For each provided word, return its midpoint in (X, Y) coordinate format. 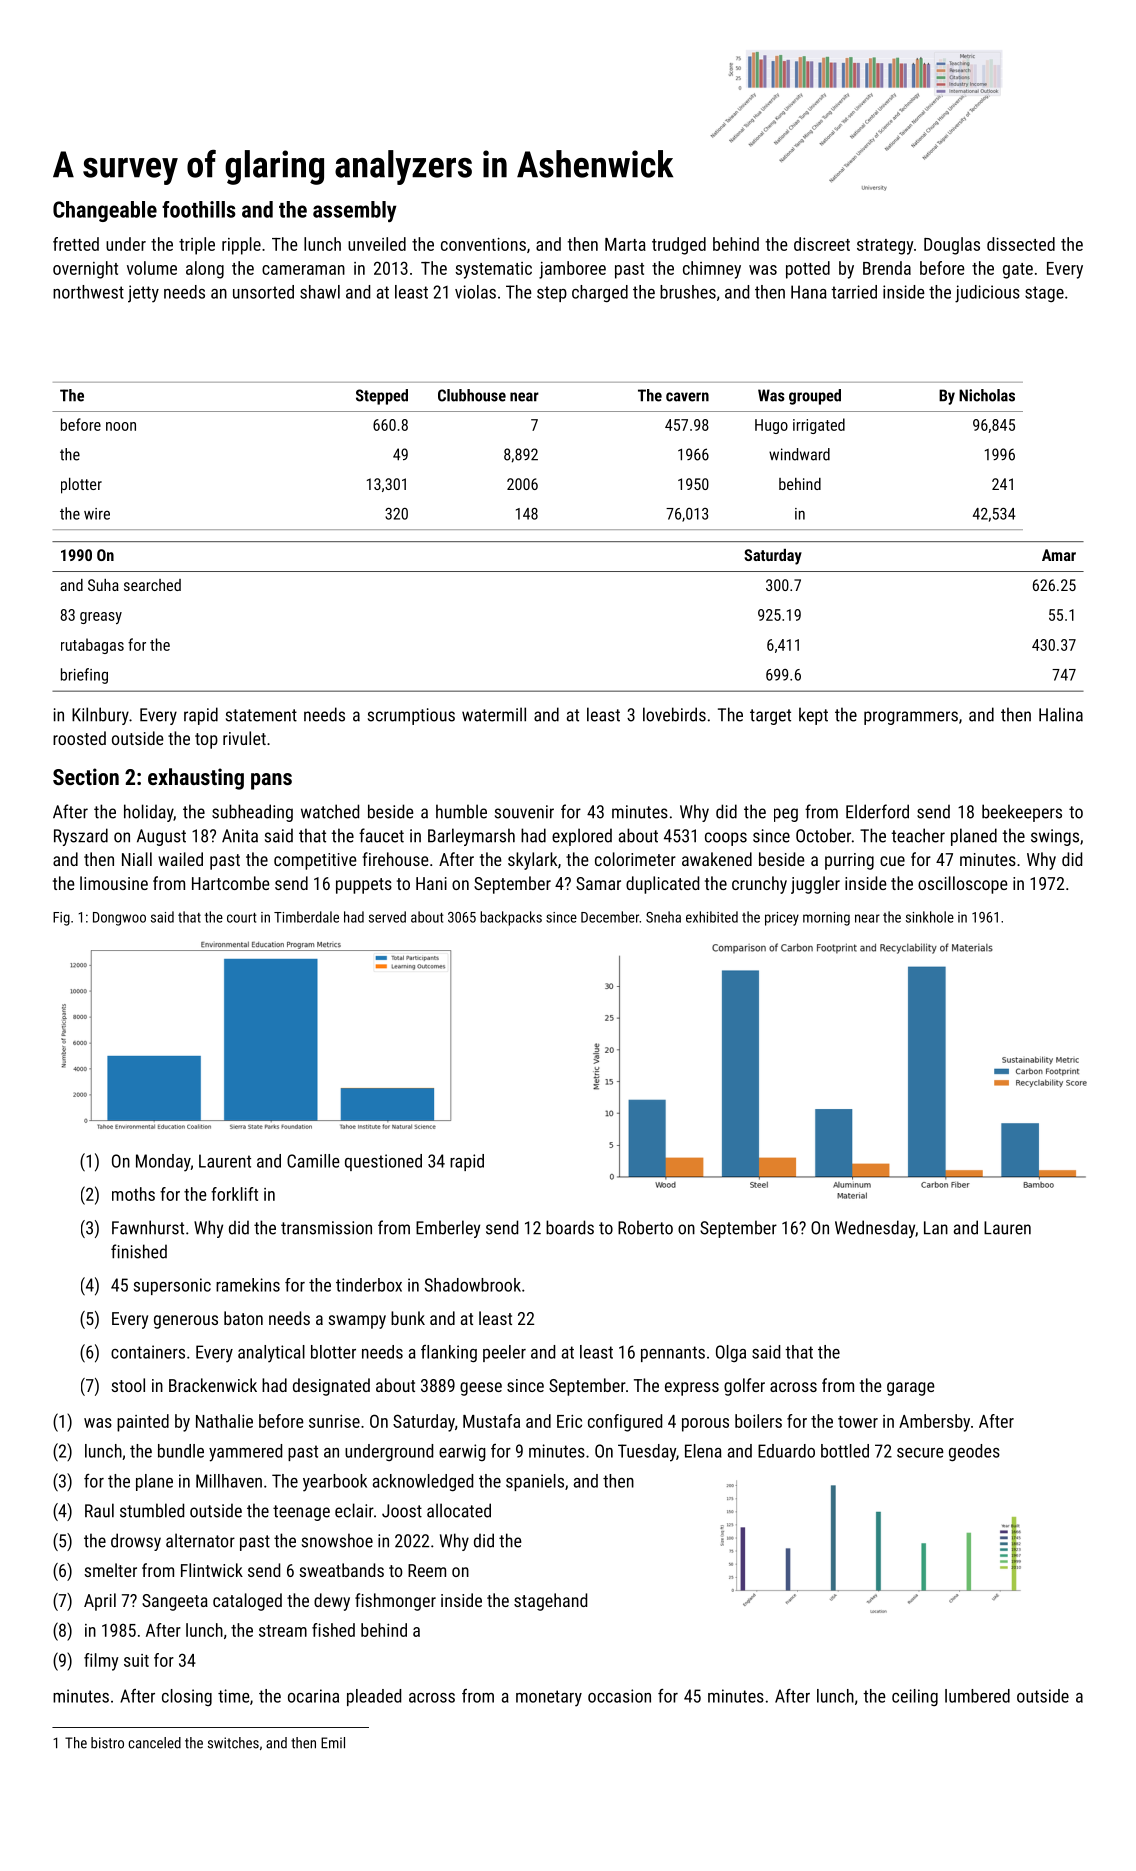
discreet (822, 244)
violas (475, 292)
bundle (181, 1451)
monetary (549, 1698)
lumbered (977, 1696)
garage (911, 1389)
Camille (313, 1161)
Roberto (645, 1227)
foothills (199, 209)
